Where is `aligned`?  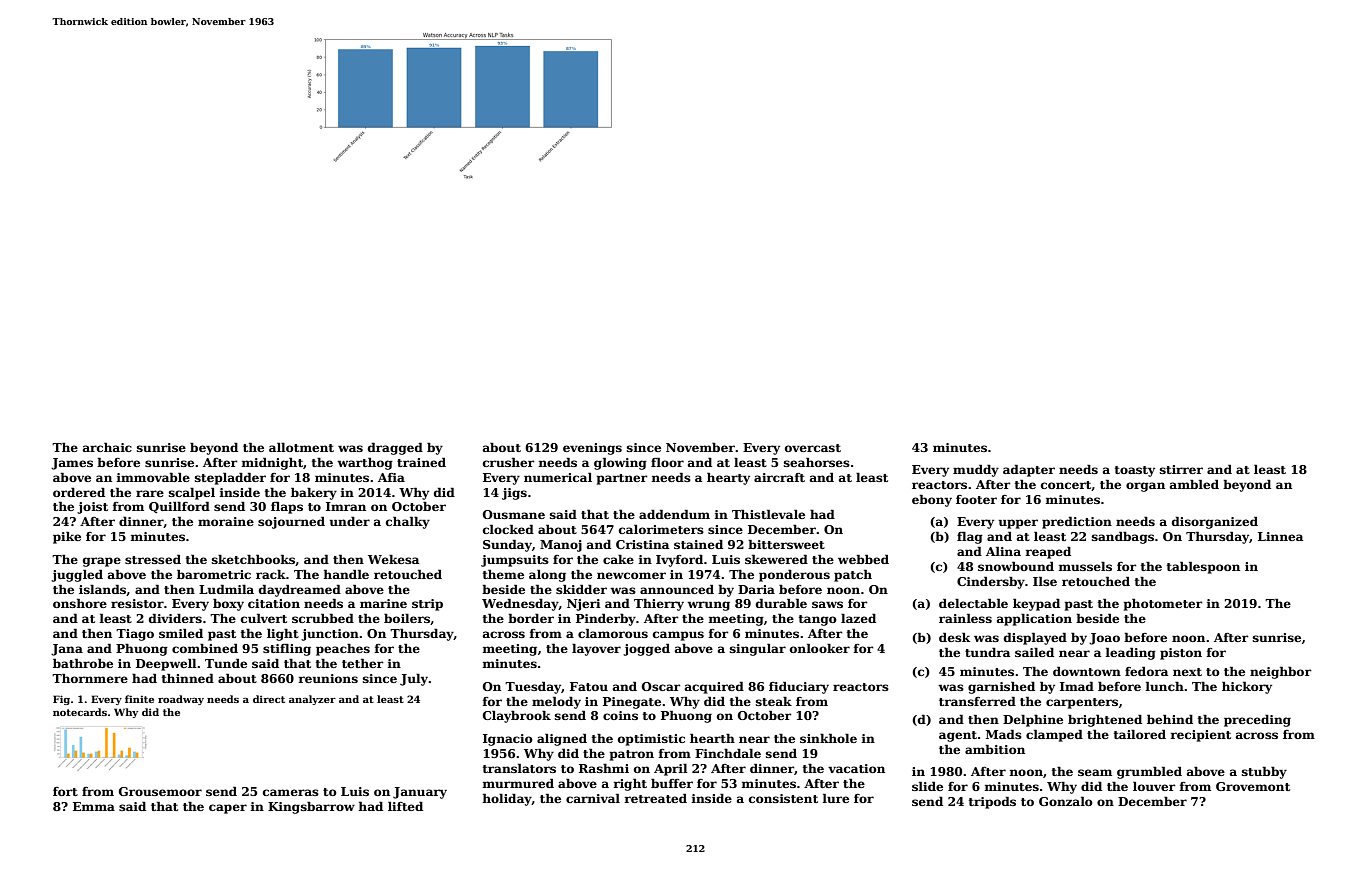
aligned is located at coordinates (562, 739).
